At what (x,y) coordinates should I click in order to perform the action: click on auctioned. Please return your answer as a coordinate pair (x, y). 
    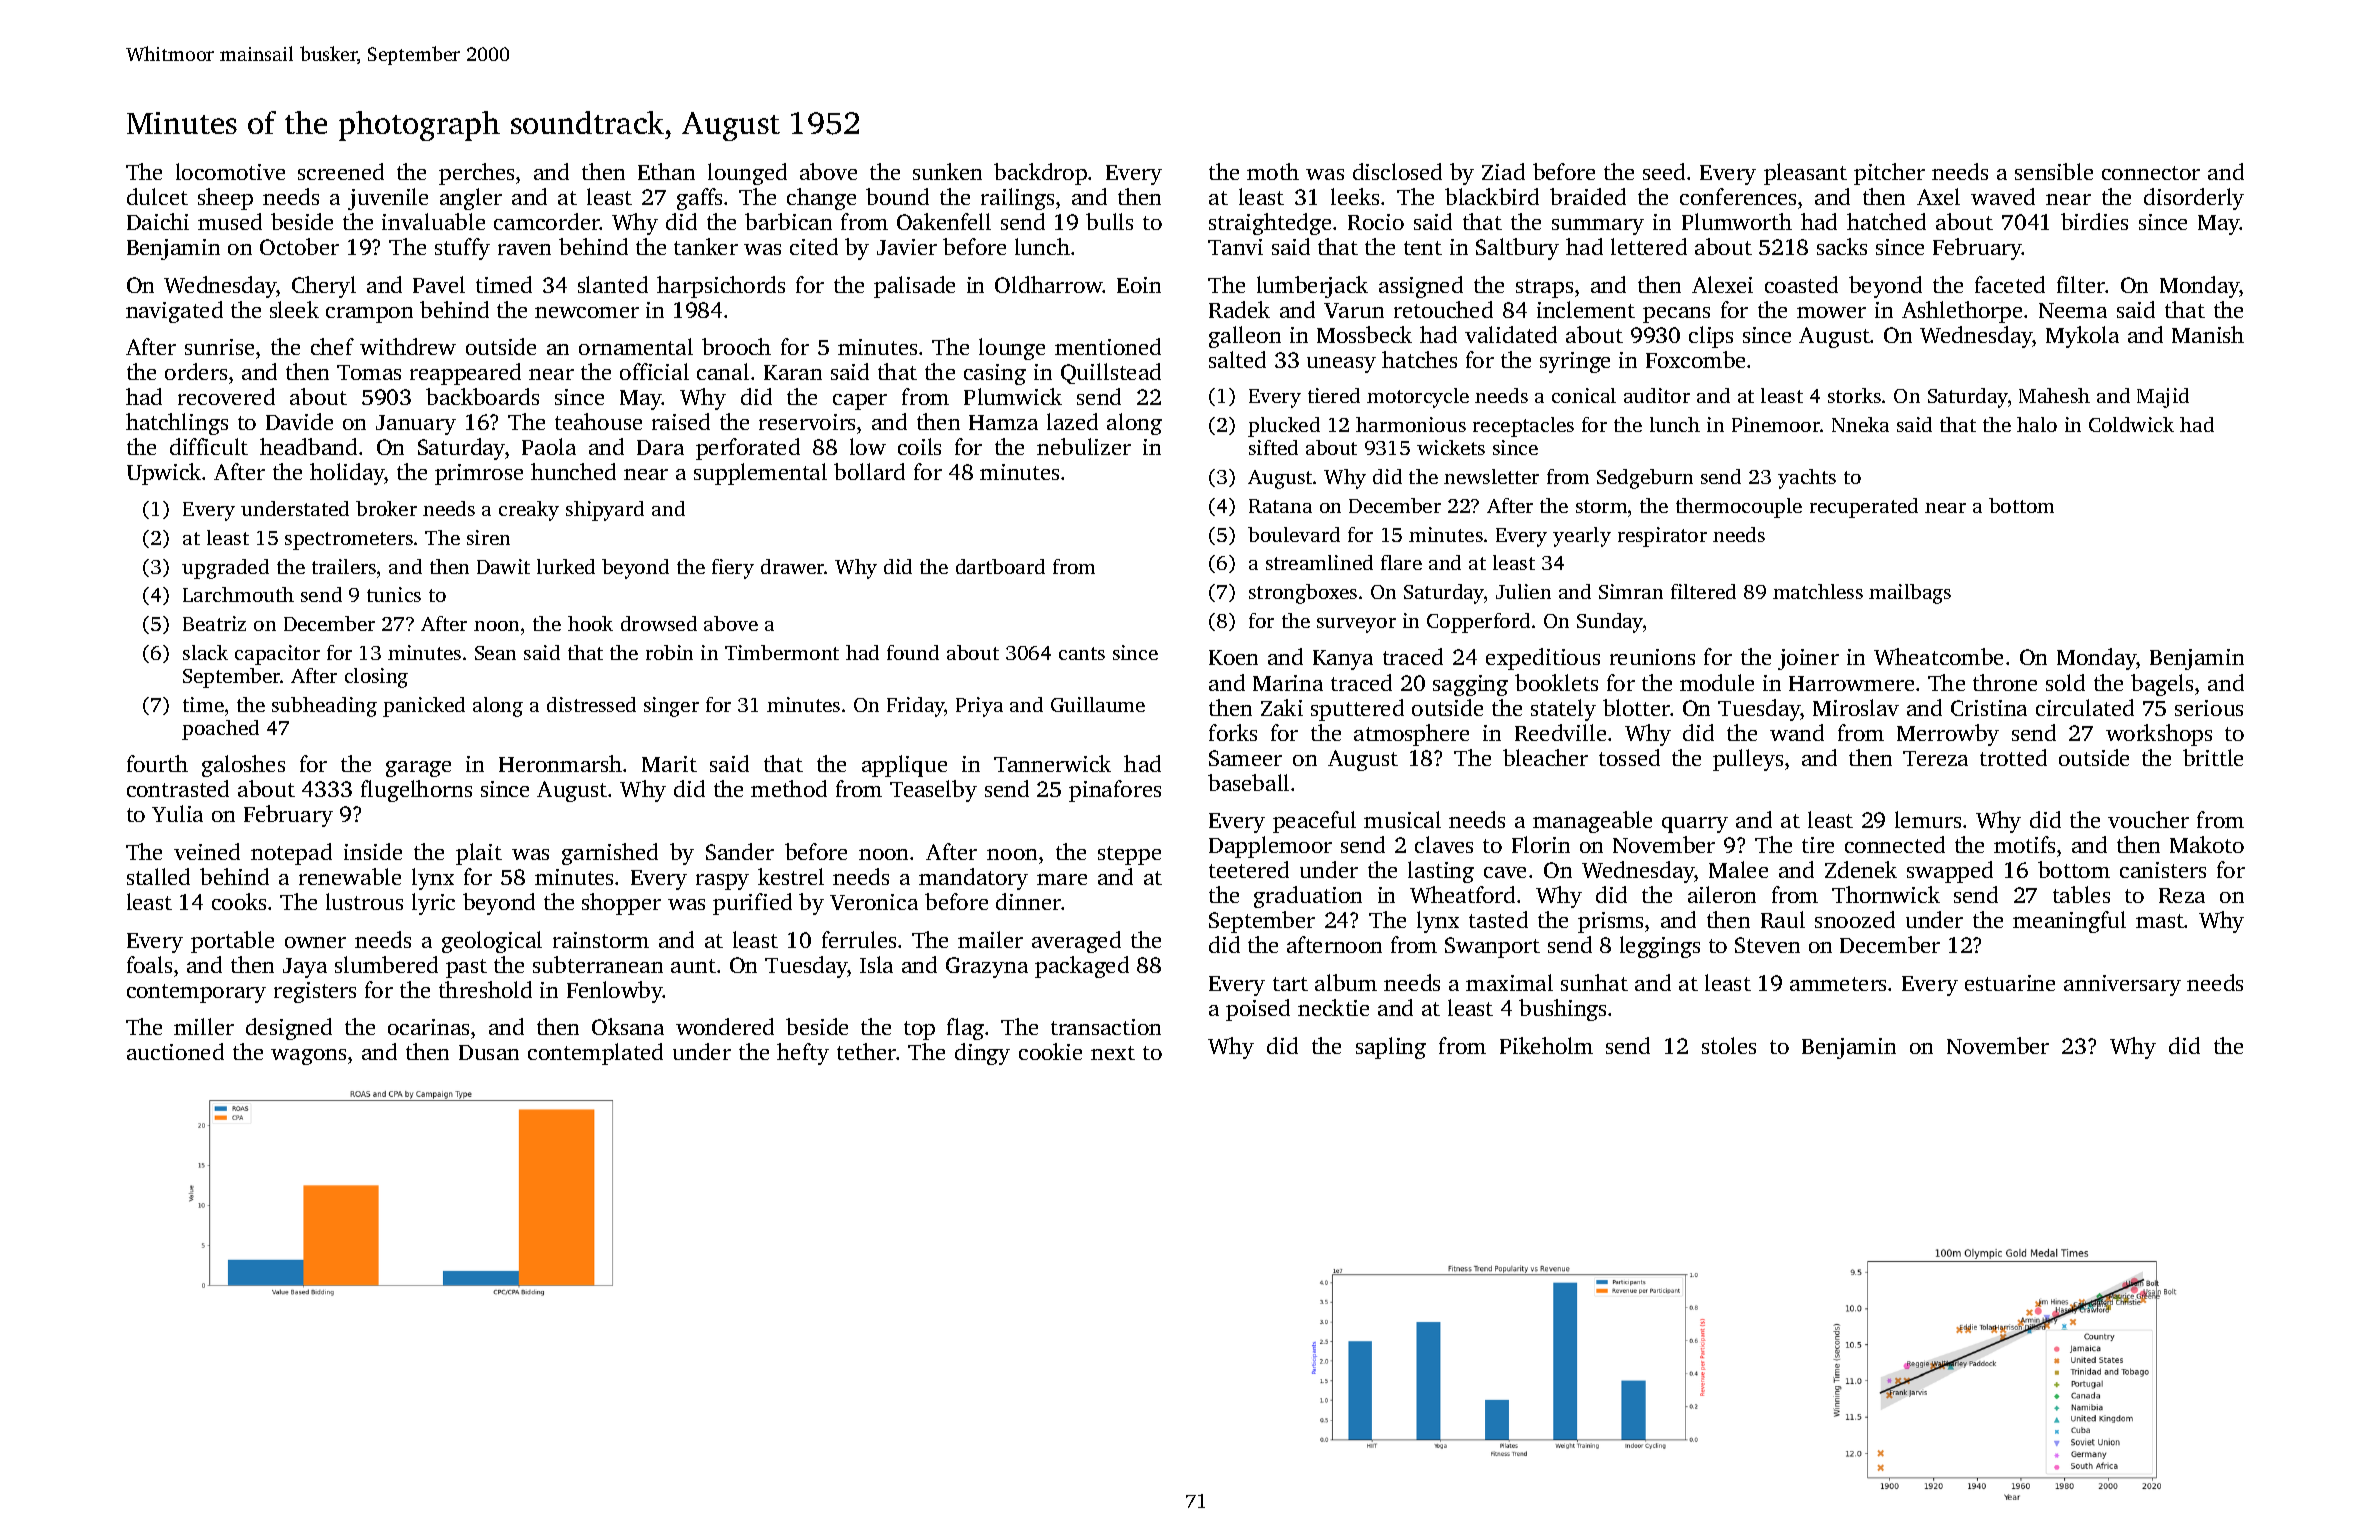
    Looking at the image, I should click on (175, 1051).
